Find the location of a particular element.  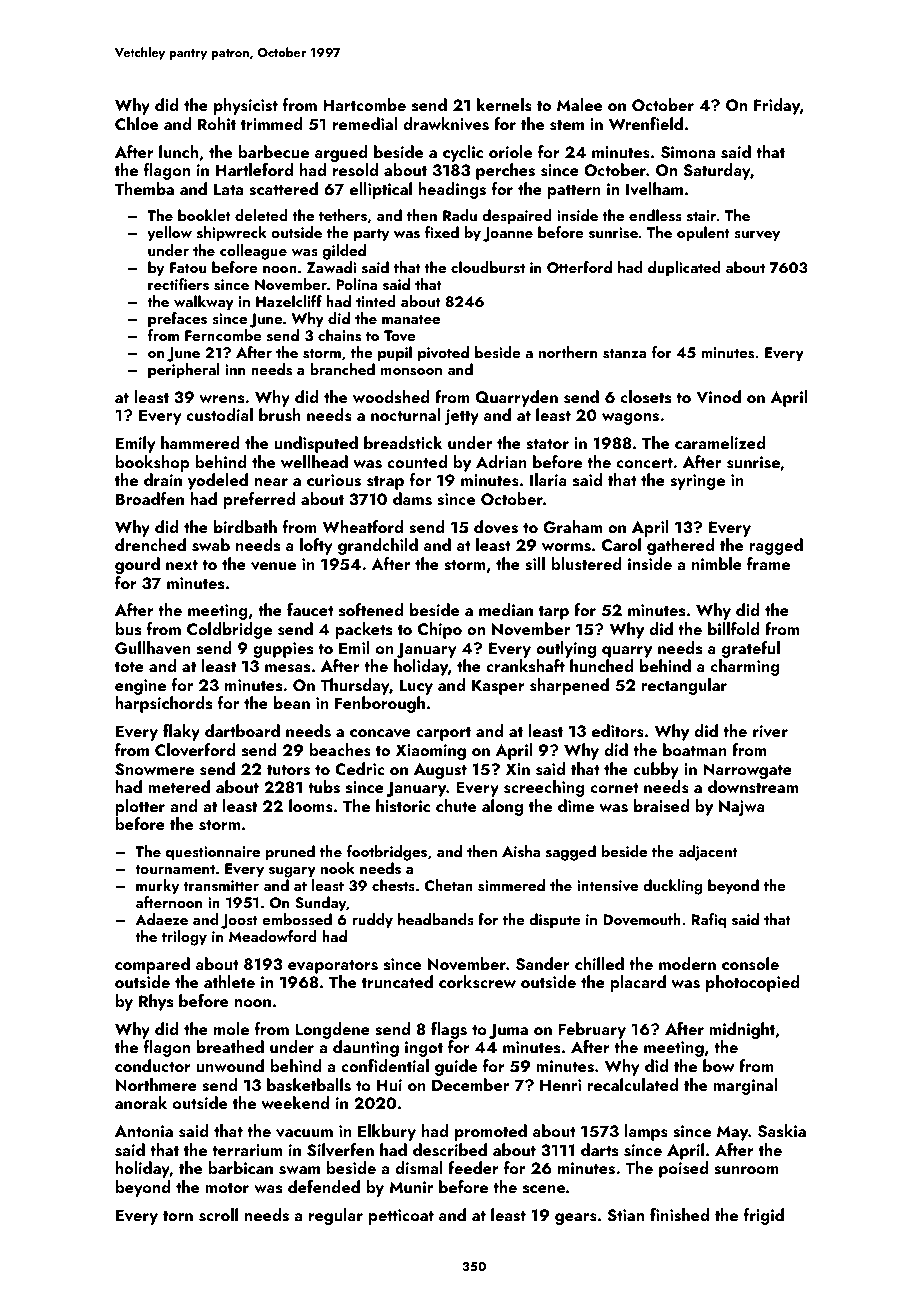

petticoat is located at coordinates (401, 1217).
